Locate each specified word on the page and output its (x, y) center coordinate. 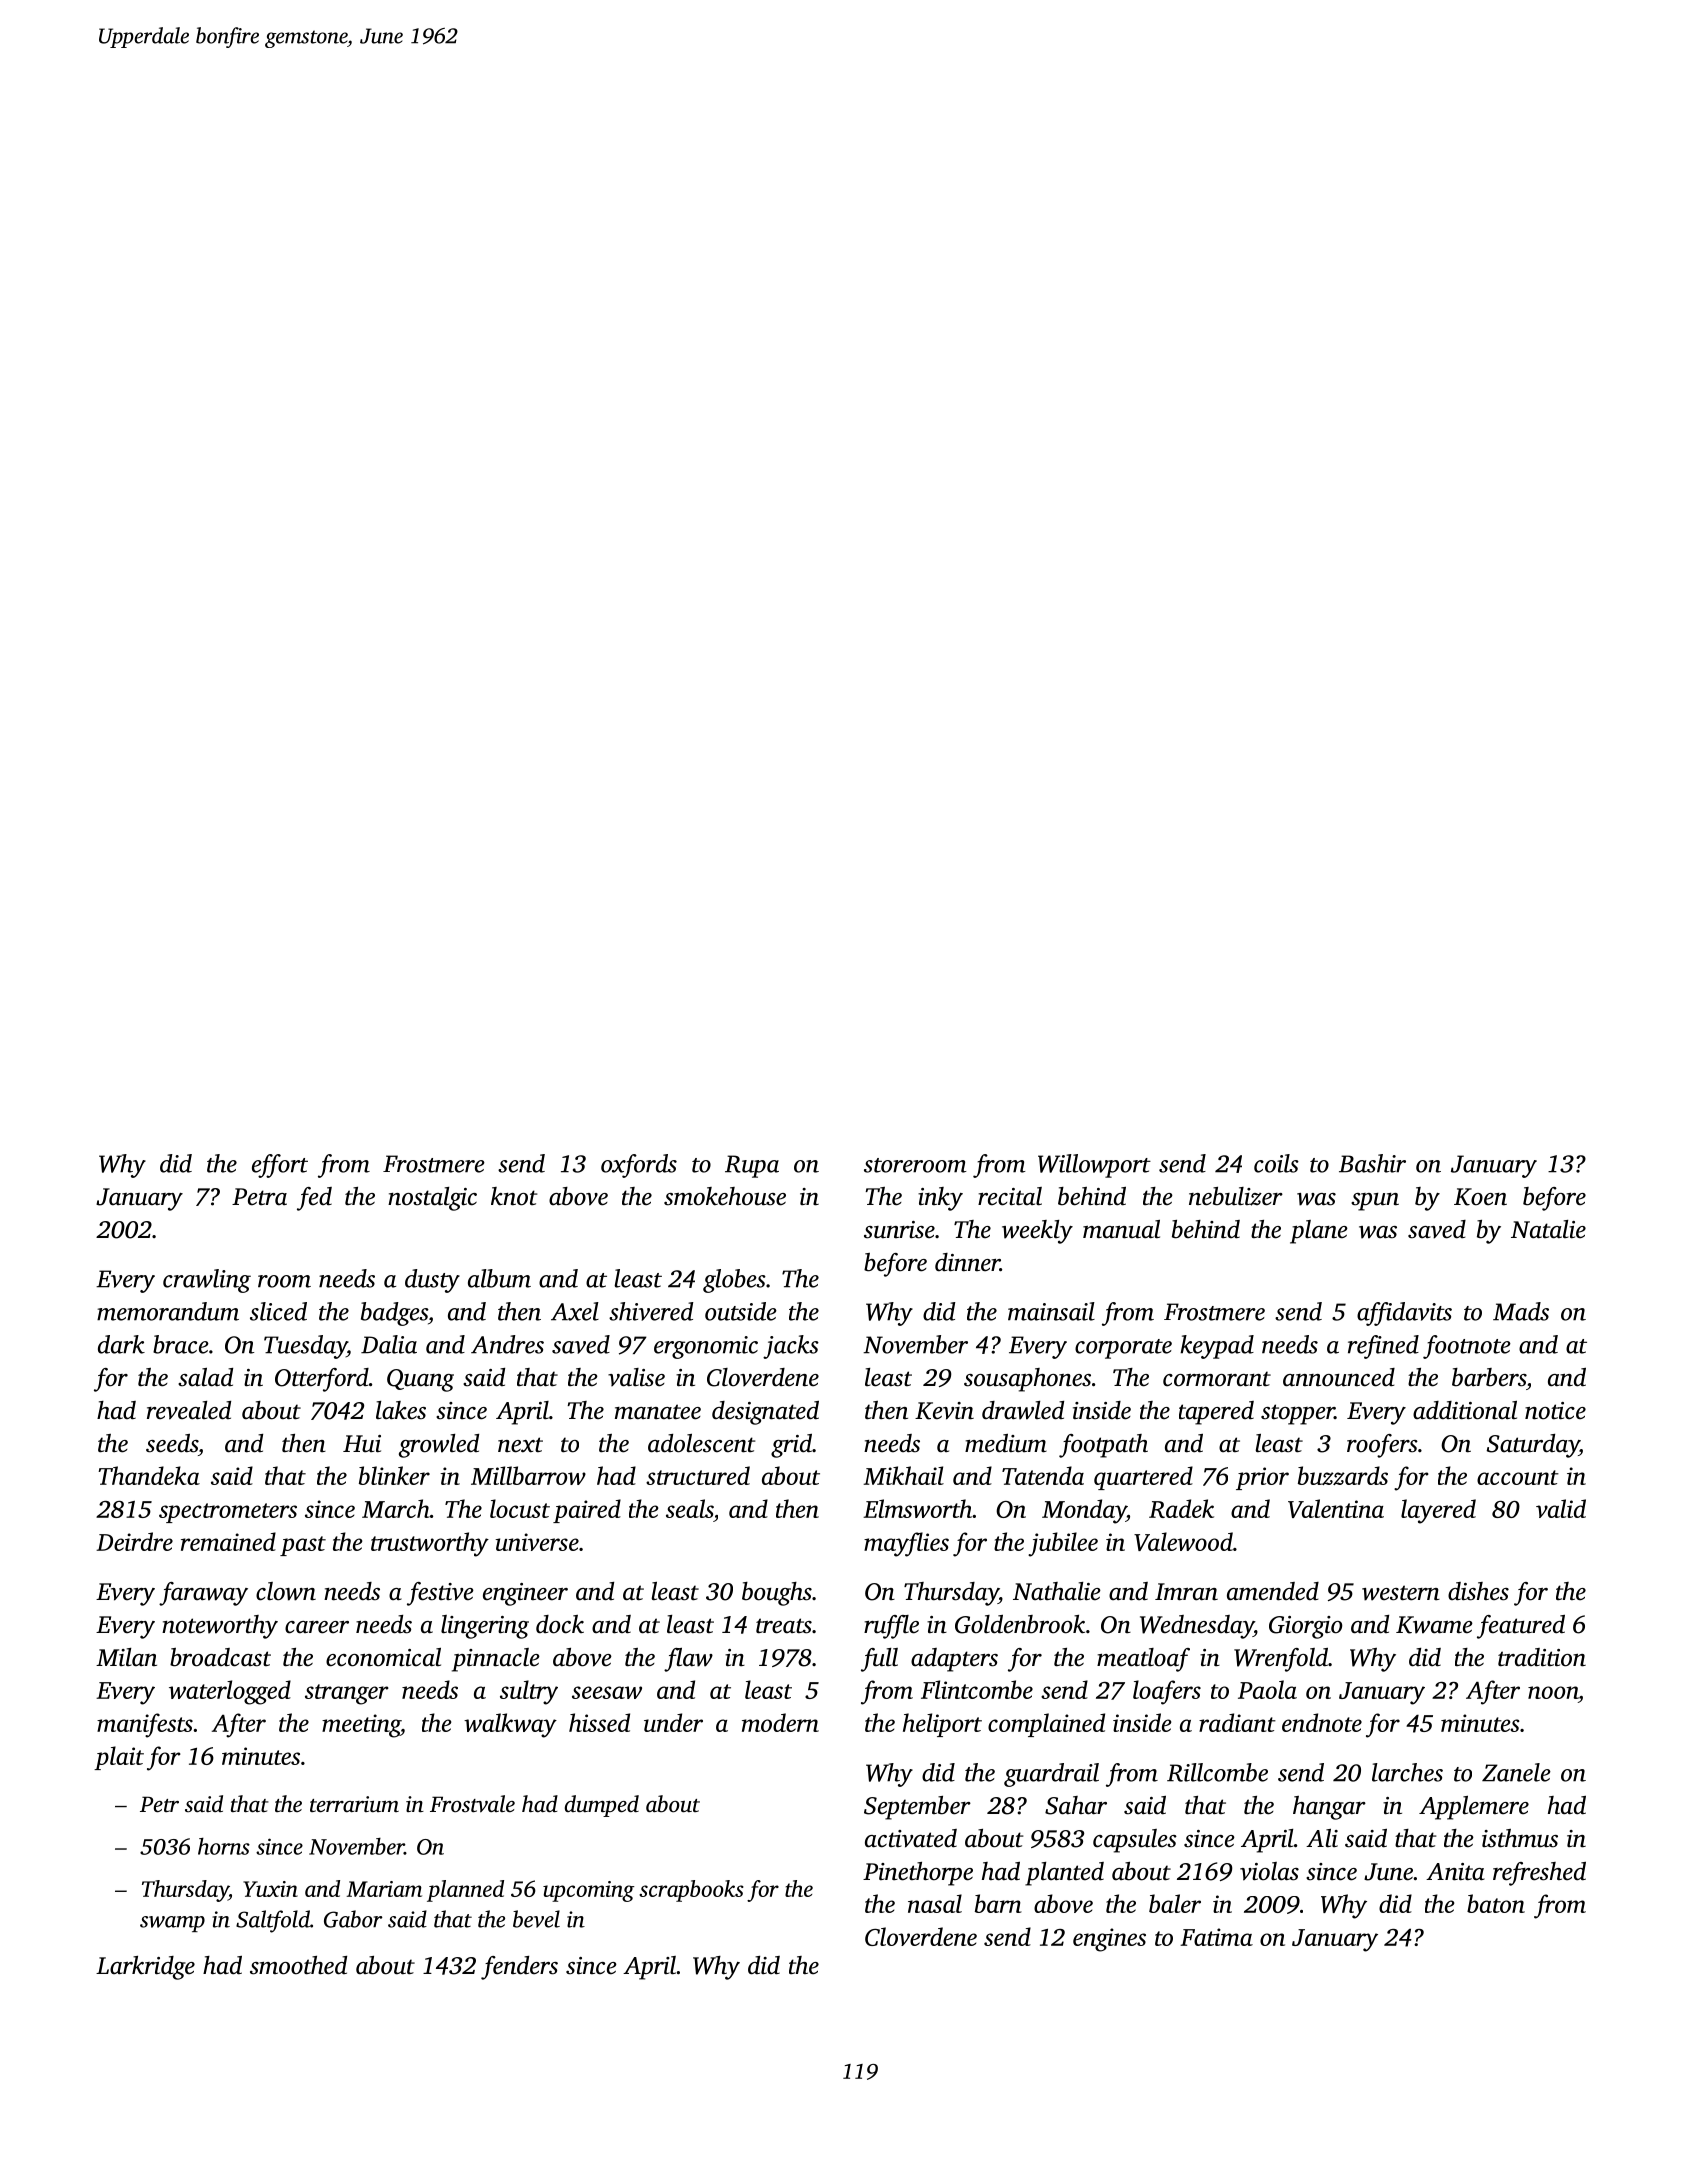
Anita (1455, 1872)
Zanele (1516, 1772)
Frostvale (472, 1804)
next (520, 1445)
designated (765, 1413)
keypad (1217, 1347)
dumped (602, 1806)
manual (1121, 1229)
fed (314, 1199)
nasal (935, 1903)
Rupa (752, 1166)
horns (224, 1846)
